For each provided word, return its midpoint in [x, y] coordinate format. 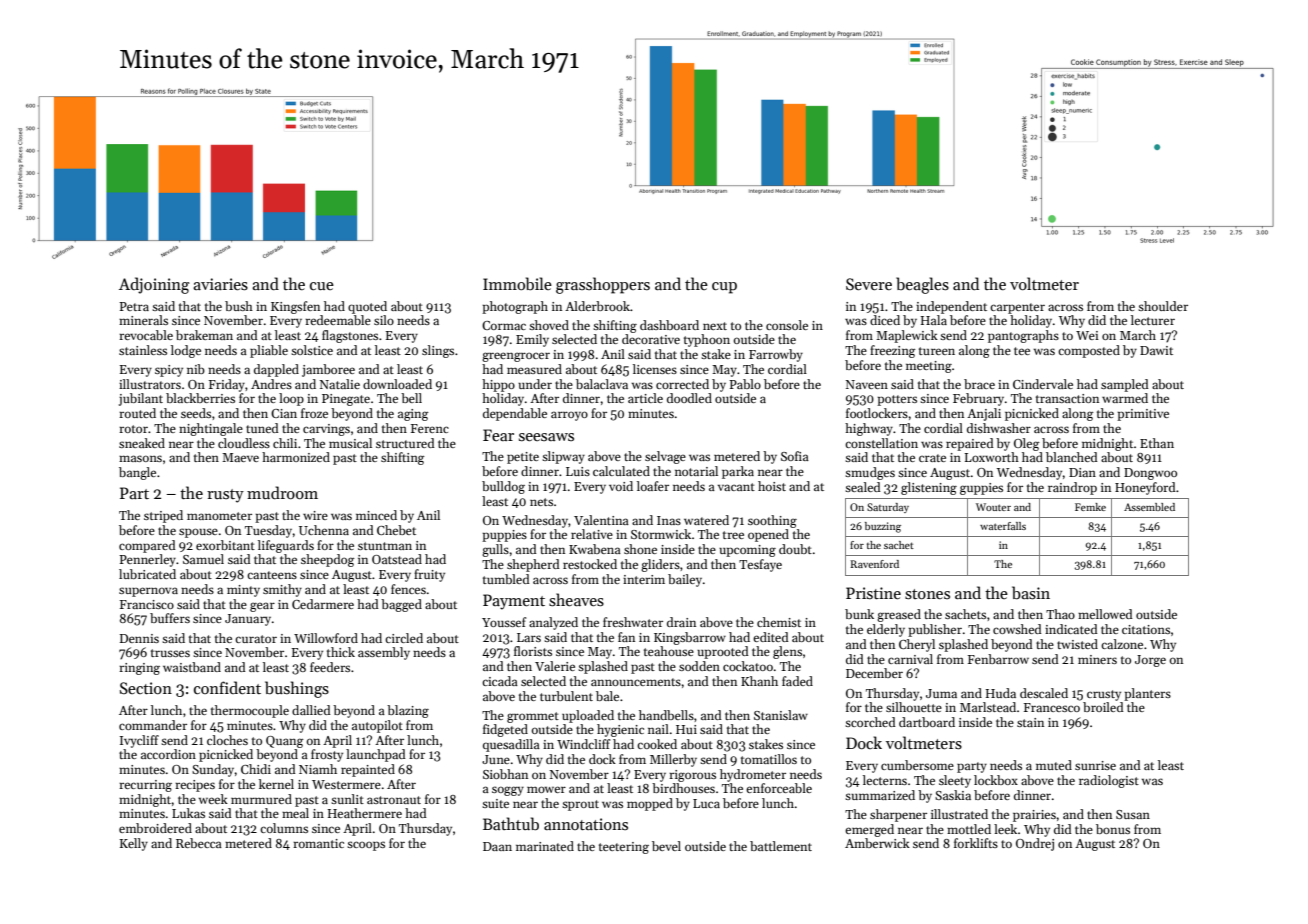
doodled [689, 398]
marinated [545, 846]
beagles [922, 285]
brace [979, 384]
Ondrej [1035, 844]
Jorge [1150, 661]
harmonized [296, 457]
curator [256, 639]
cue [322, 286]
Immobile [517, 284]
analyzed [553, 623]
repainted [368, 770]
